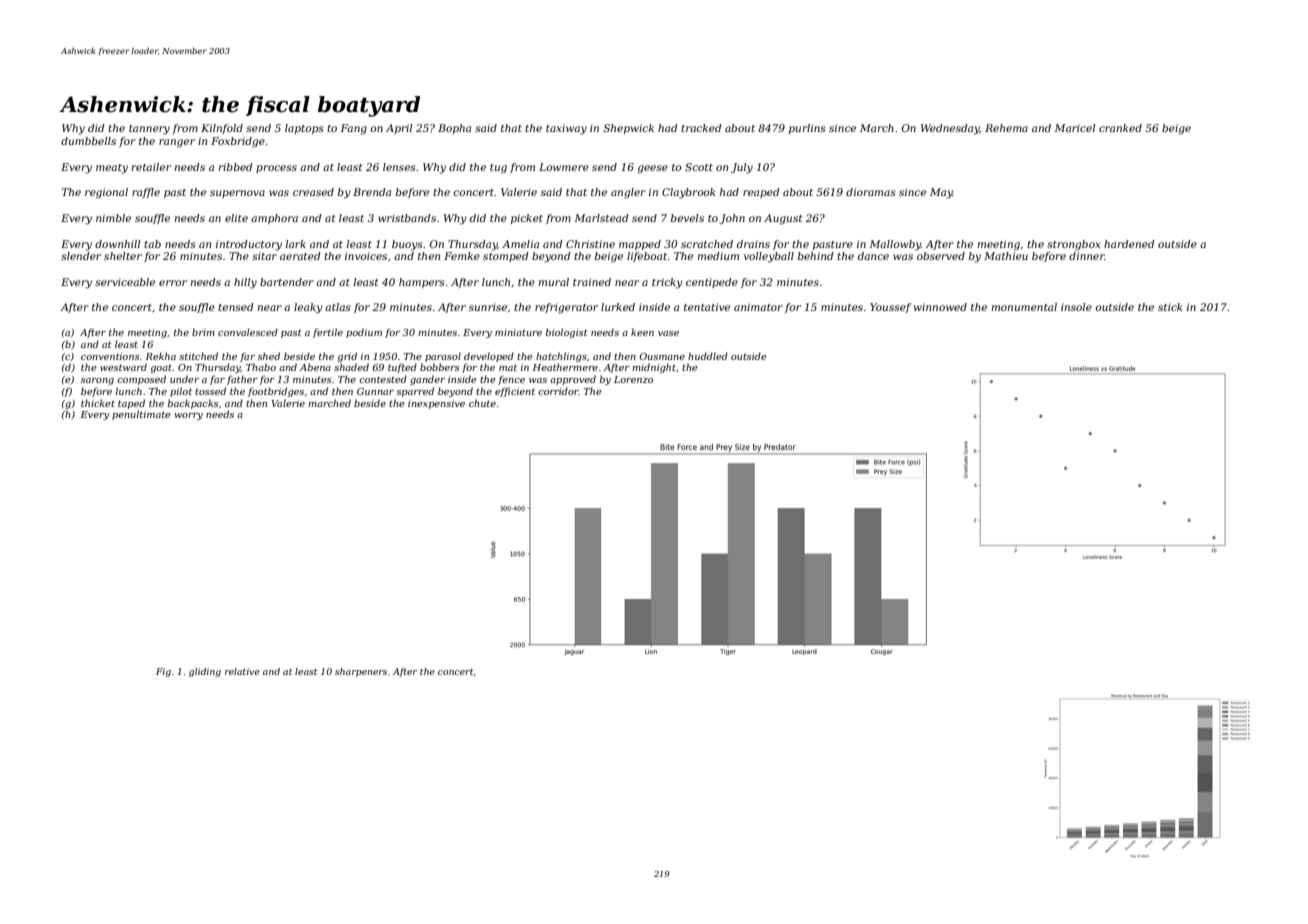 The image size is (1308, 924). Describe the element at coordinates (361, 672) in the screenshot. I see `sharpeners` at that location.
